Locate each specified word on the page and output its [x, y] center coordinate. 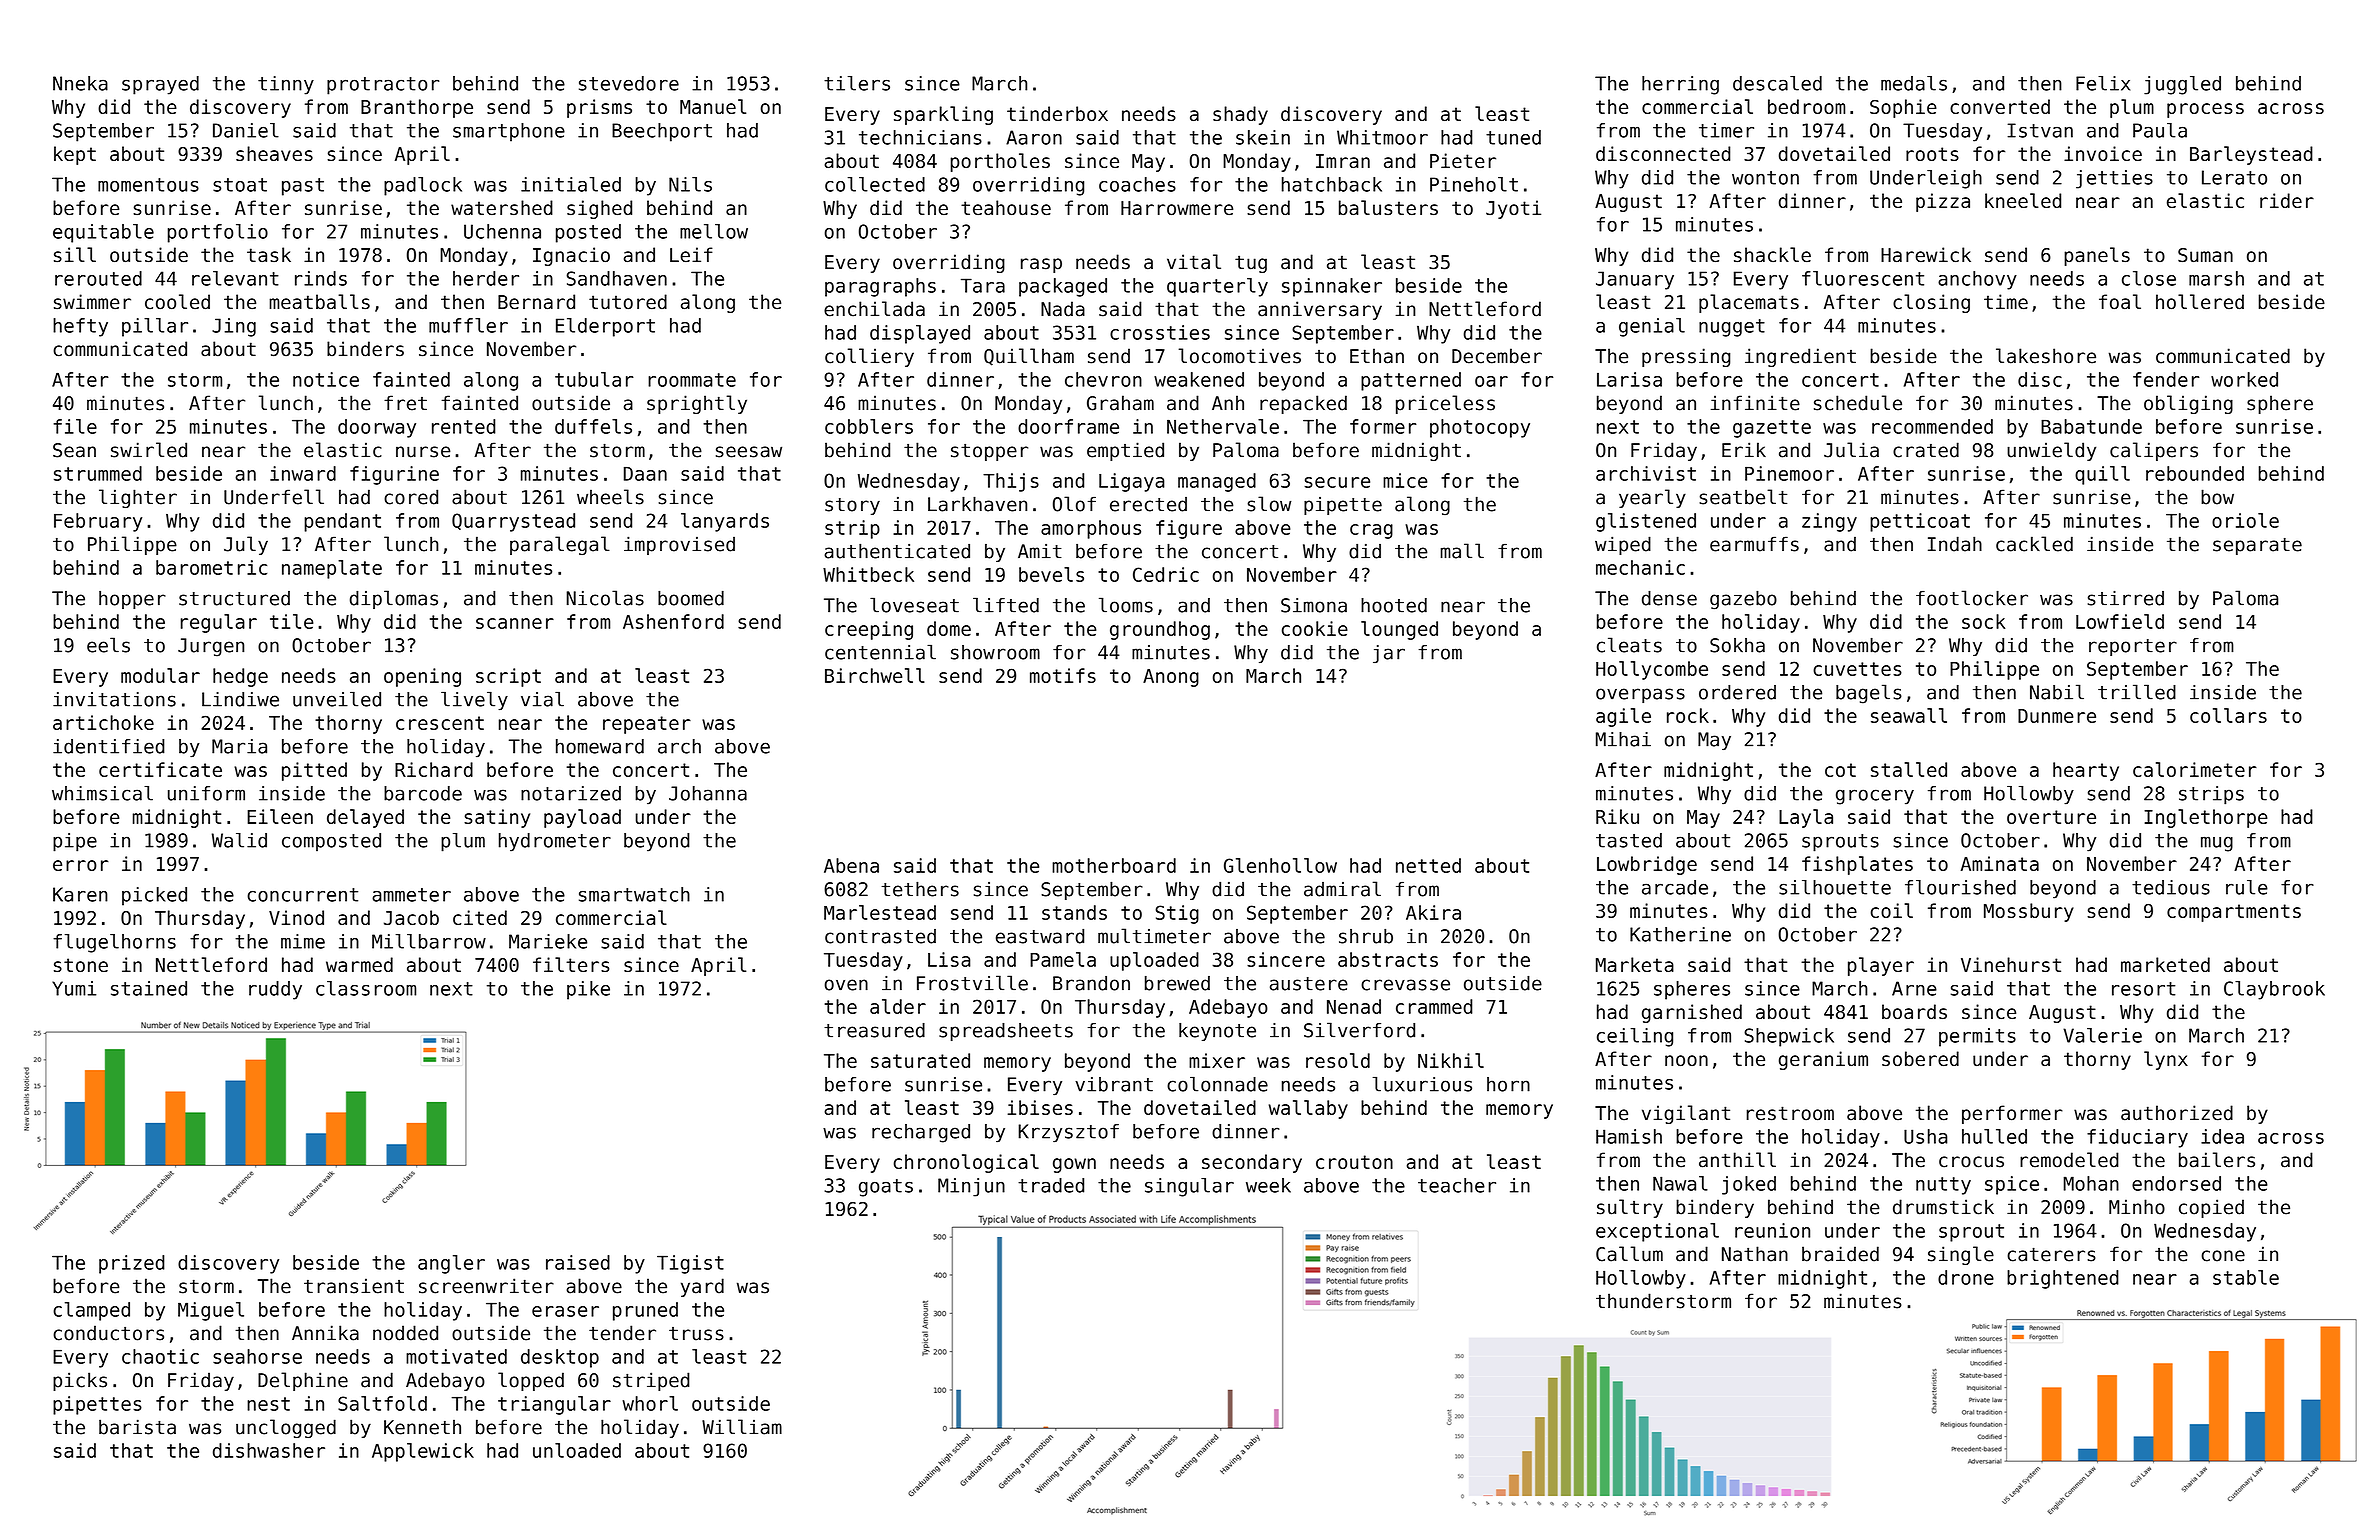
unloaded [577, 1450]
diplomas [394, 599]
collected [875, 184]
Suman [2205, 255]
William [742, 1427]
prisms [599, 108]
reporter [2133, 647]
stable [2246, 1277]
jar [1389, 654]
